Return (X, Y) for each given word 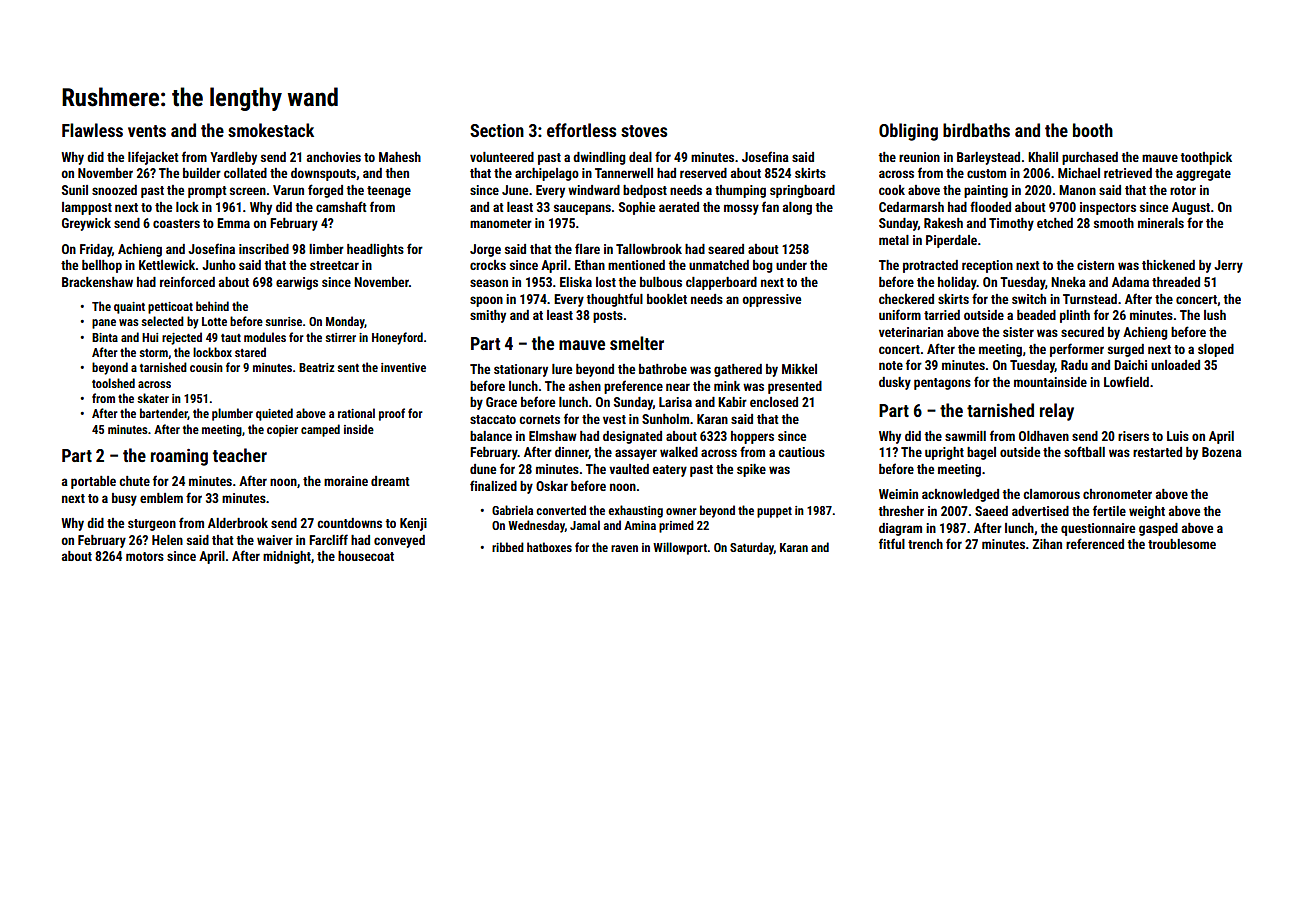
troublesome (1182, 544)
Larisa (675, 402)
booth (1093, 130)
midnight (287, 557)
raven (624, 548)
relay (1057, 412)
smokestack (271, 130)
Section (497, 130)
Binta (105, 337)
